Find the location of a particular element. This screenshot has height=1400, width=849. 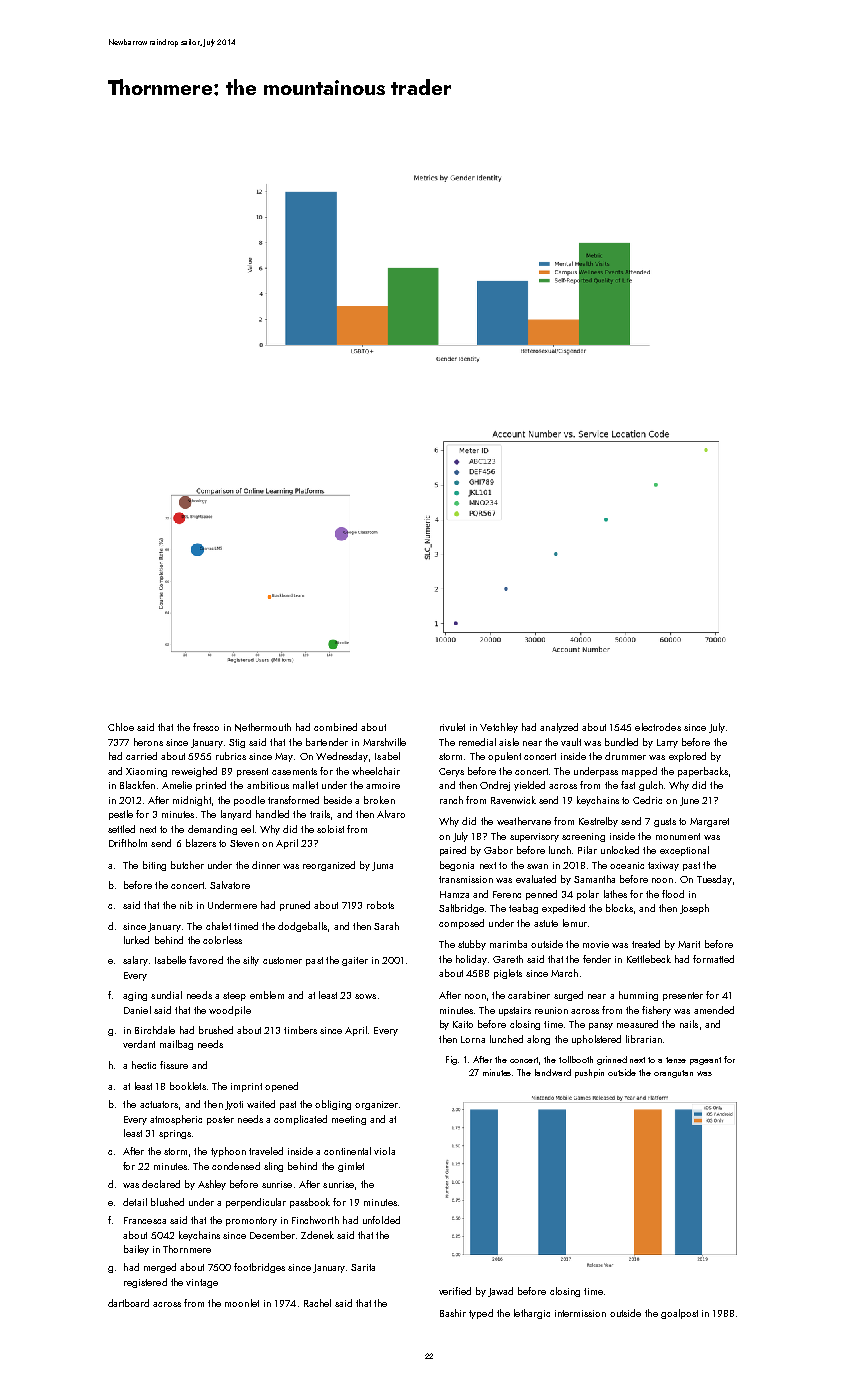

timbers is located at coordinates (300, 1030).
